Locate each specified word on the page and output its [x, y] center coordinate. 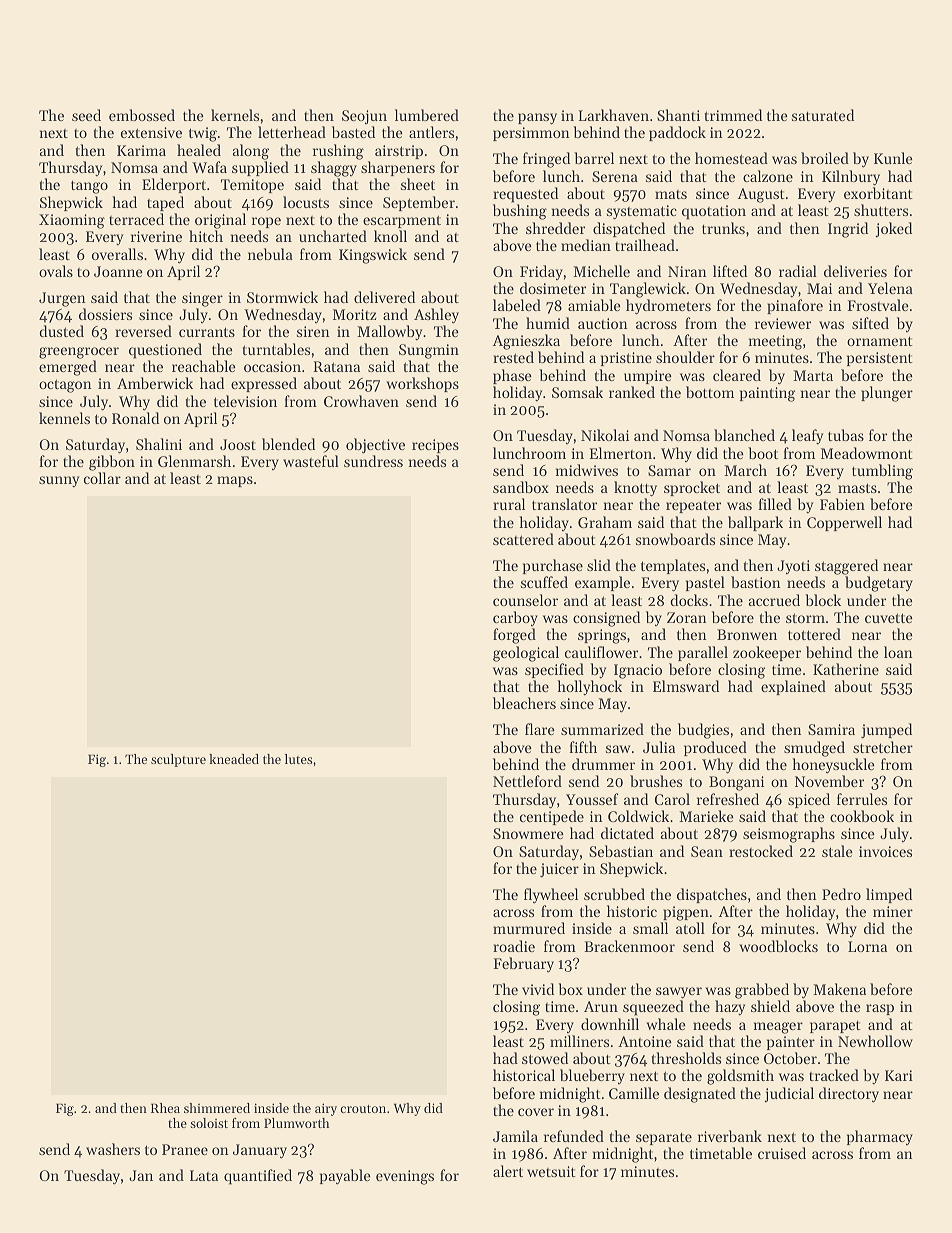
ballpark [755, 523]
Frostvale [878, 305]
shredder [555, 228]
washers [113, 1149]
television [245, 401]
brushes [656, 781]
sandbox [521, 487]
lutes [299, 759]
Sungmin [429, 351]
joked [893, 230]
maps [235, 481]
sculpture [178, 760]
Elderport [174, 185]
